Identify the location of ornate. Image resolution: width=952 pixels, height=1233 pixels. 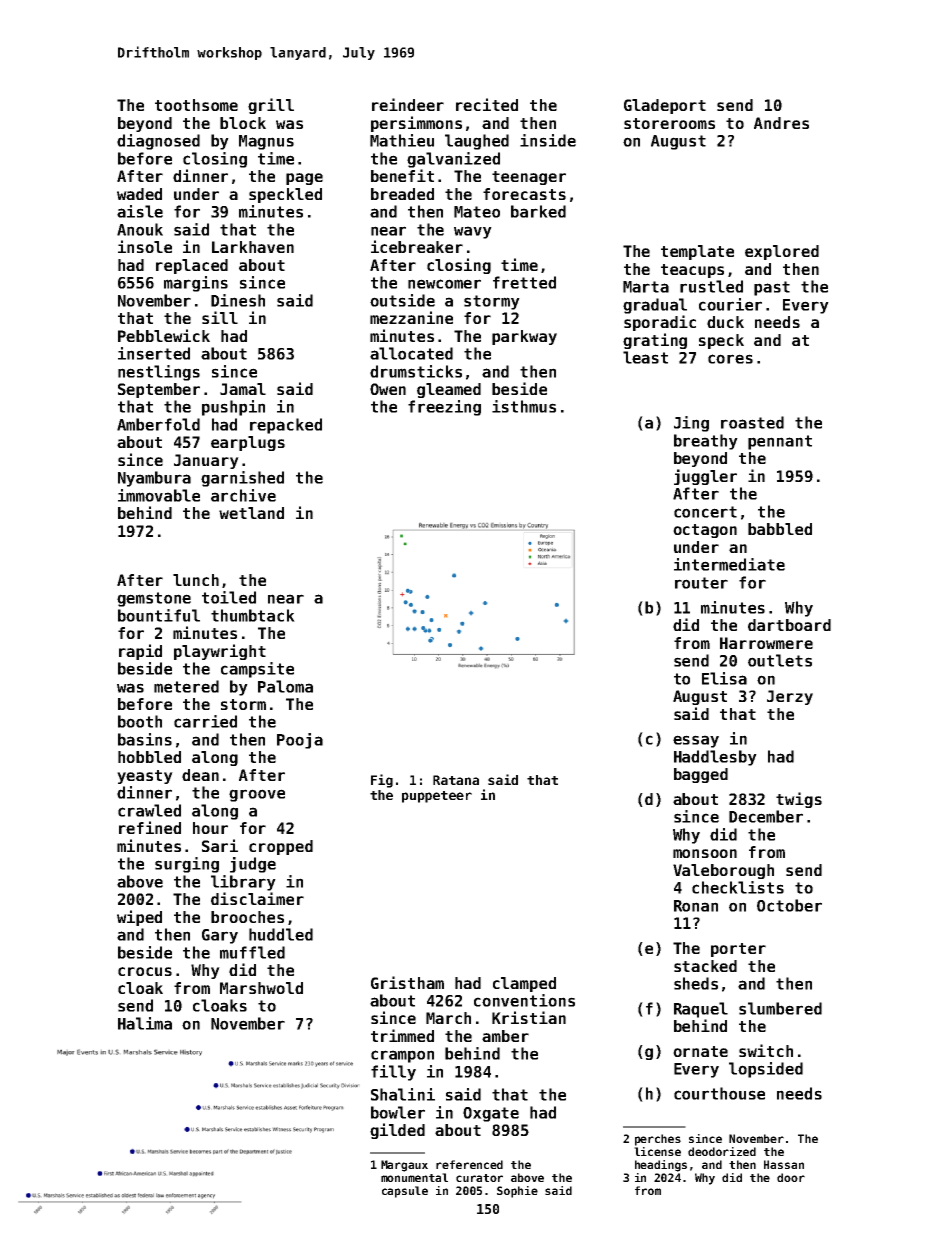
(700, 1051).
